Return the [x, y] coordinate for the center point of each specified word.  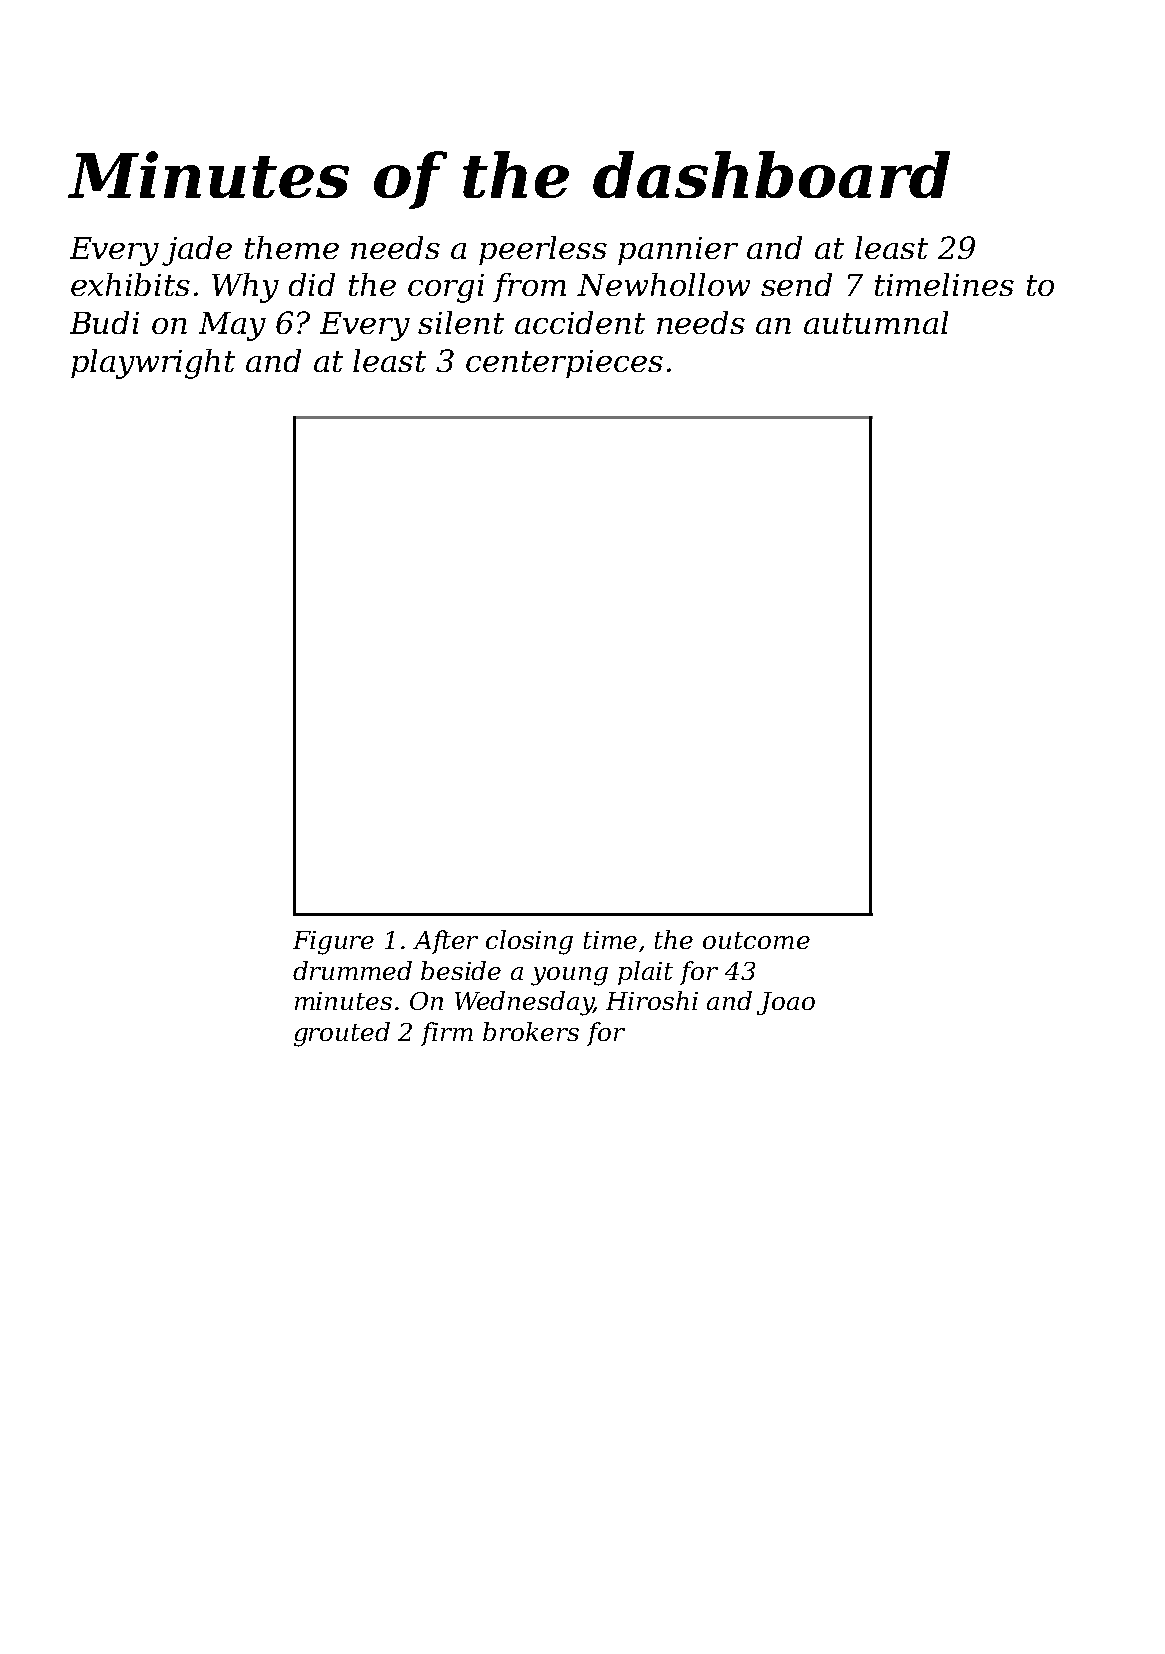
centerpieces [564, 364]
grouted [342, 1034]
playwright [153, 364]
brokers [531, 1031]
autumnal [876, 322]
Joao [786, 1003]
